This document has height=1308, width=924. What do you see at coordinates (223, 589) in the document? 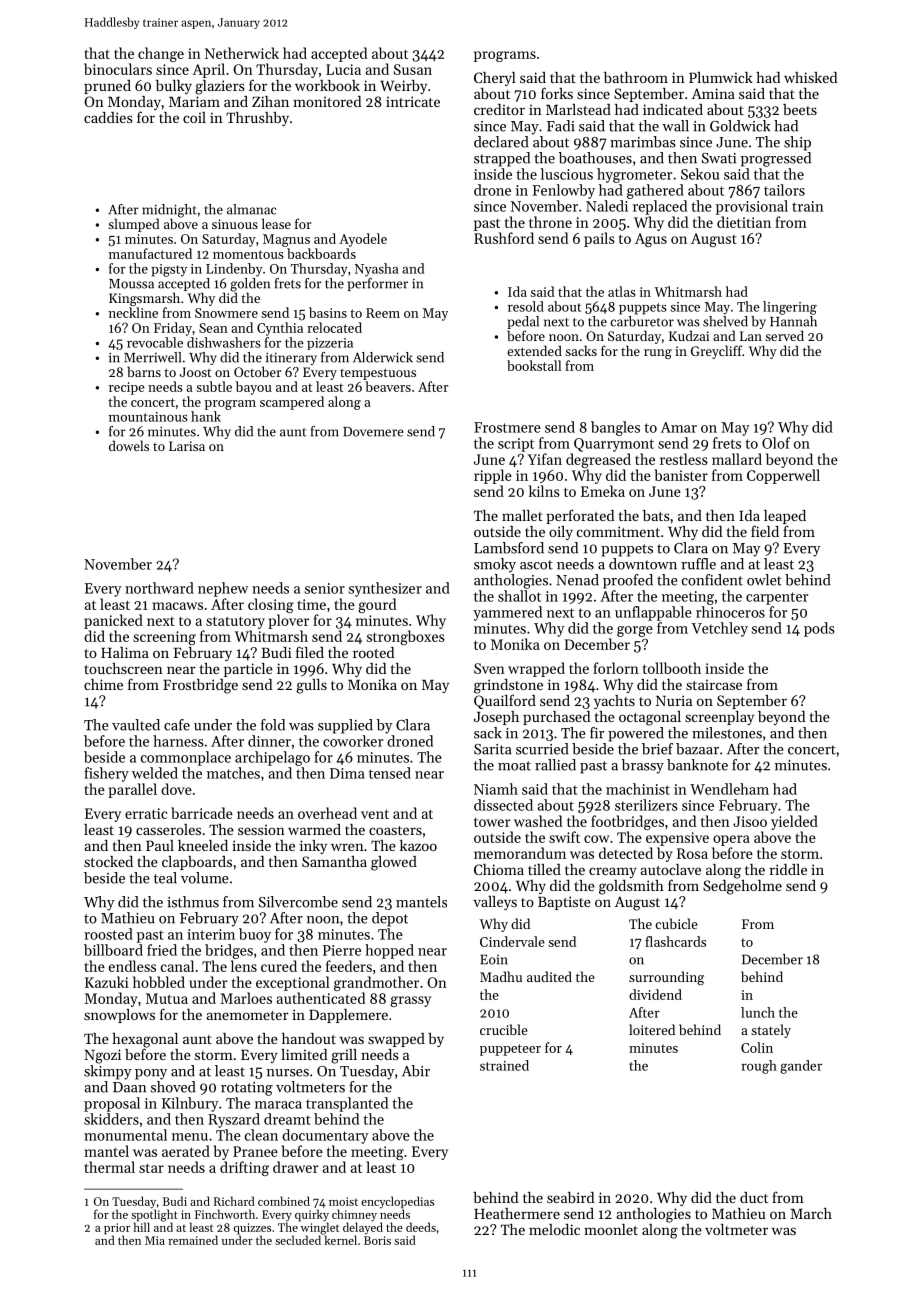
I see `nephew` at bounding box center [223, 589].
